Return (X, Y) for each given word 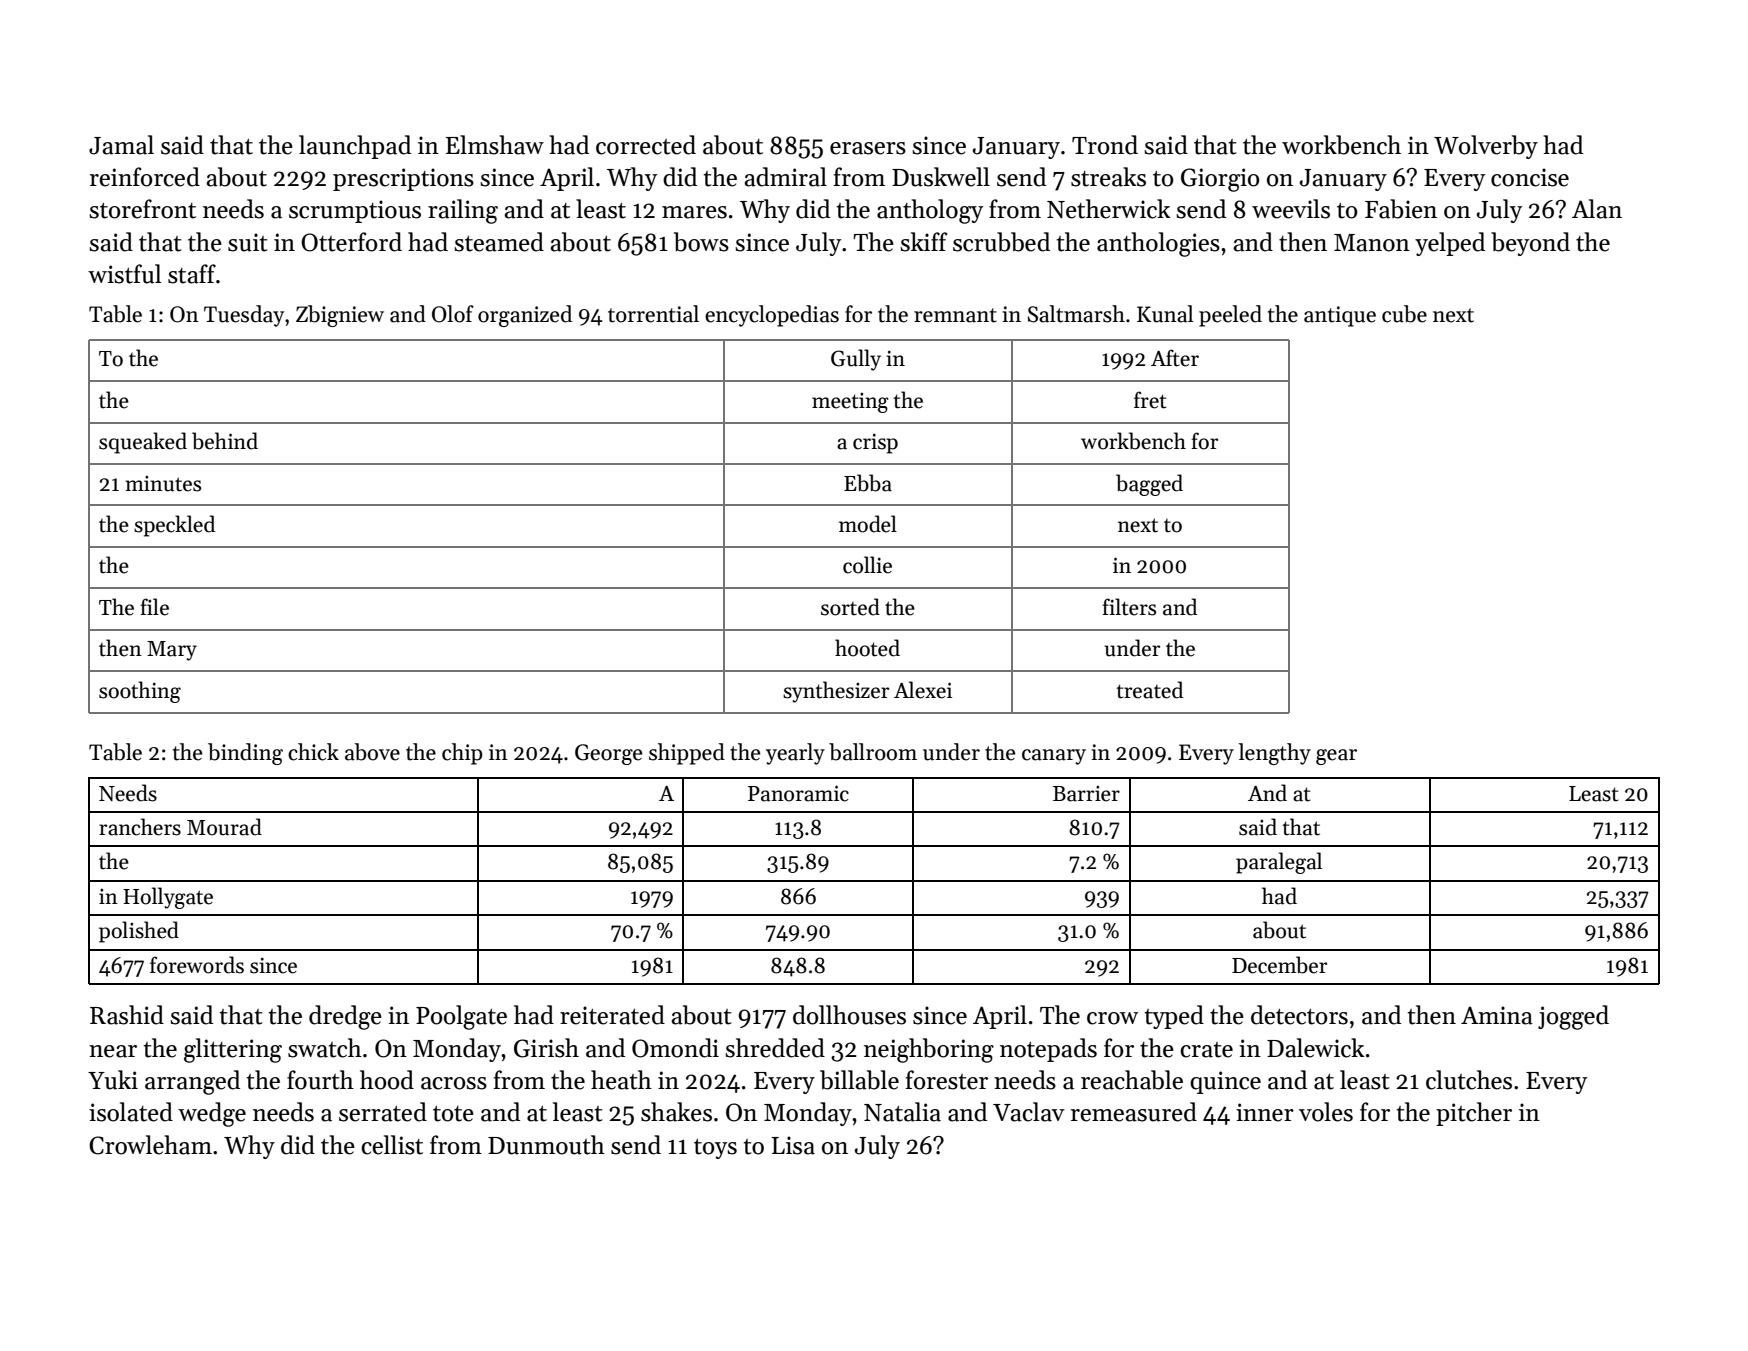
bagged (1149, 485)
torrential (653, 314)
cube (1404, 314)
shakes (676, 1112)
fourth (320, 1080)
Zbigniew (340, 316)
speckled (174, 526)
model (868, 524)
